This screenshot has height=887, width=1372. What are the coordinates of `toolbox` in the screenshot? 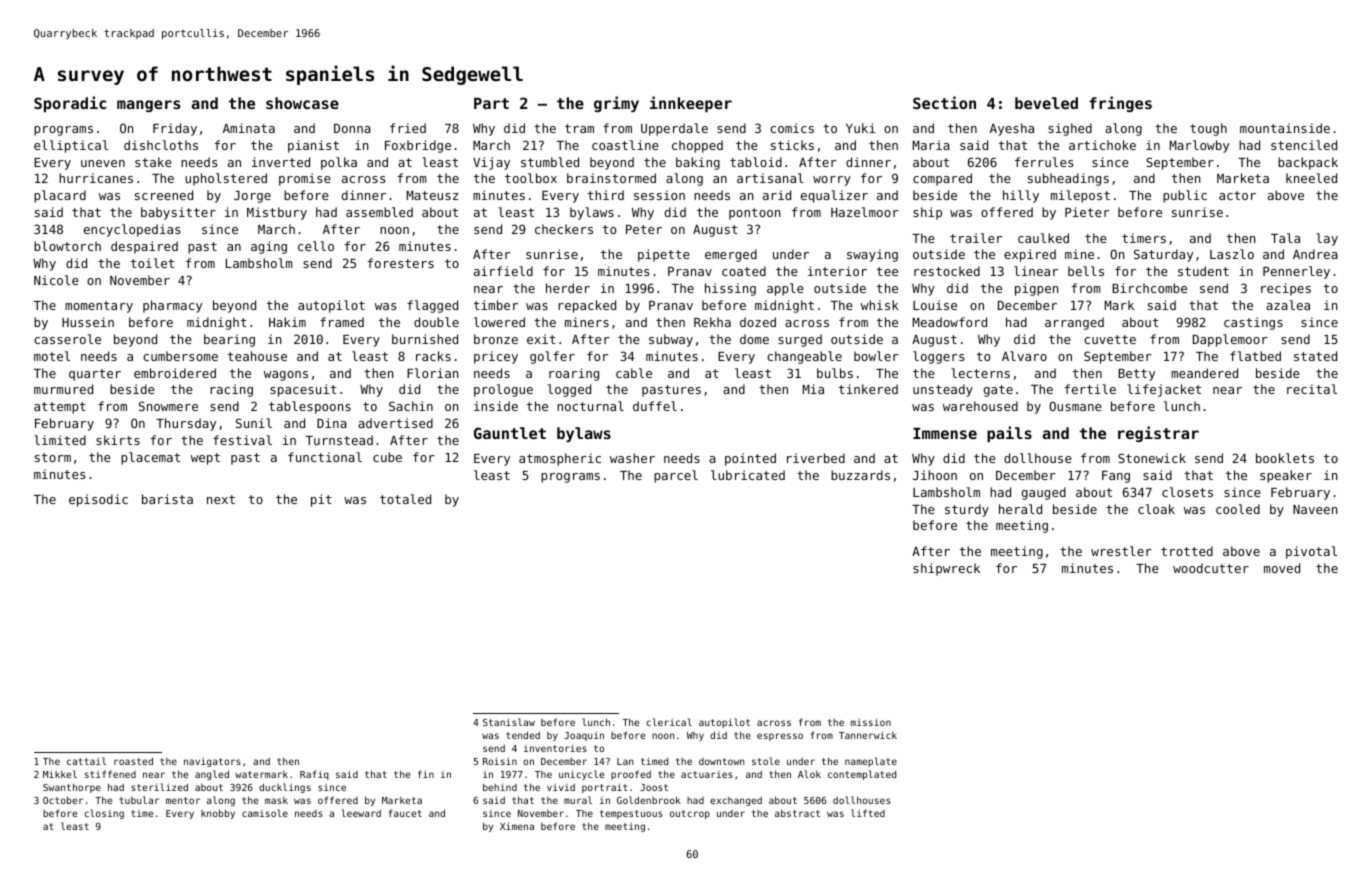 It's located at (531, 178).
